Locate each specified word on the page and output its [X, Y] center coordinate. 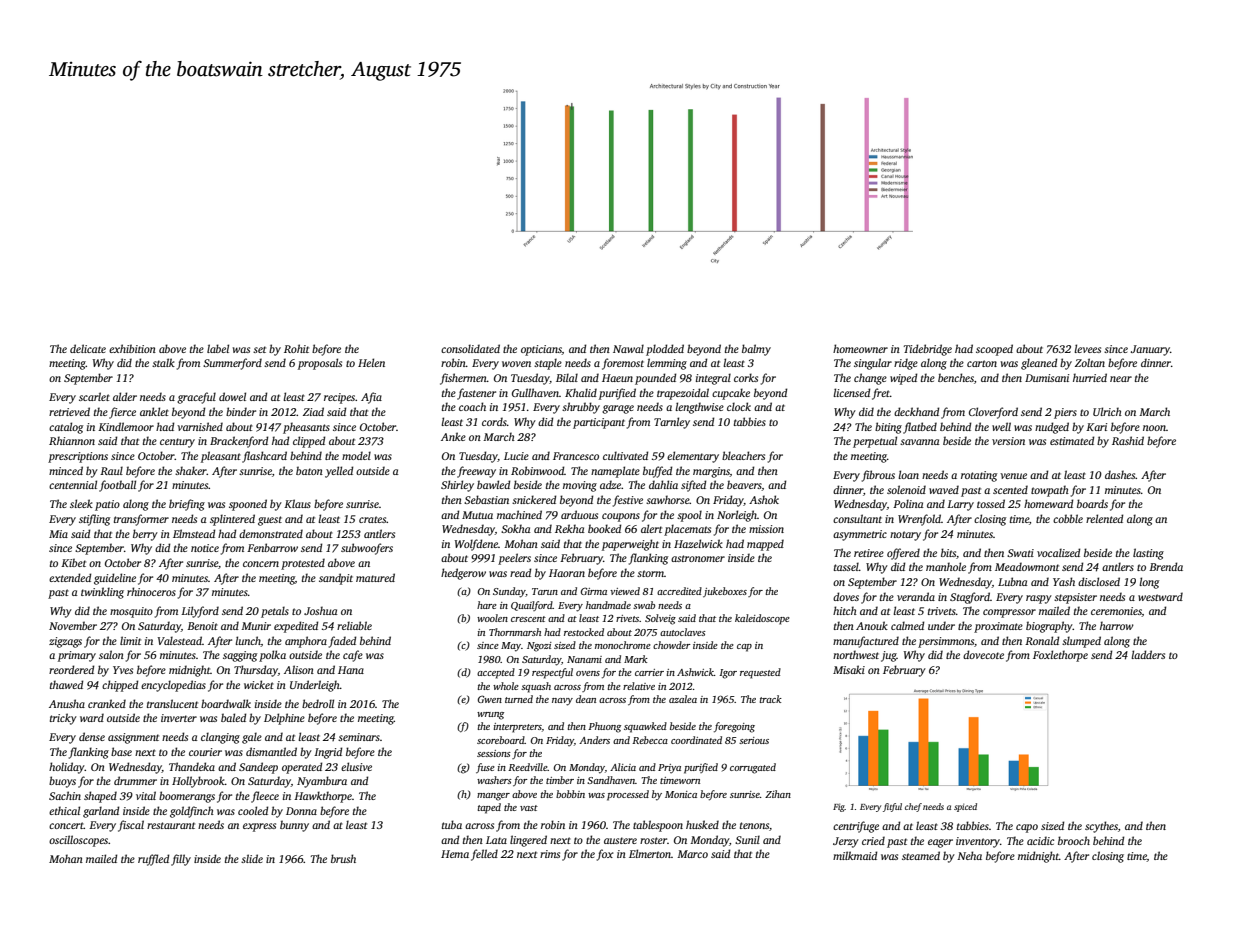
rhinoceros [151, 591]
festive [628, 501]
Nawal [628, 348]
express [259, 827]
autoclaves [683, 632]
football [117, 486]
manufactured [866, 642]
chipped [120, 686]
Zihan [778, 794]
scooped [994, 350]
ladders [1148, 654]
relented [1105, 518]
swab [644, 605]
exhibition [132, 348]
